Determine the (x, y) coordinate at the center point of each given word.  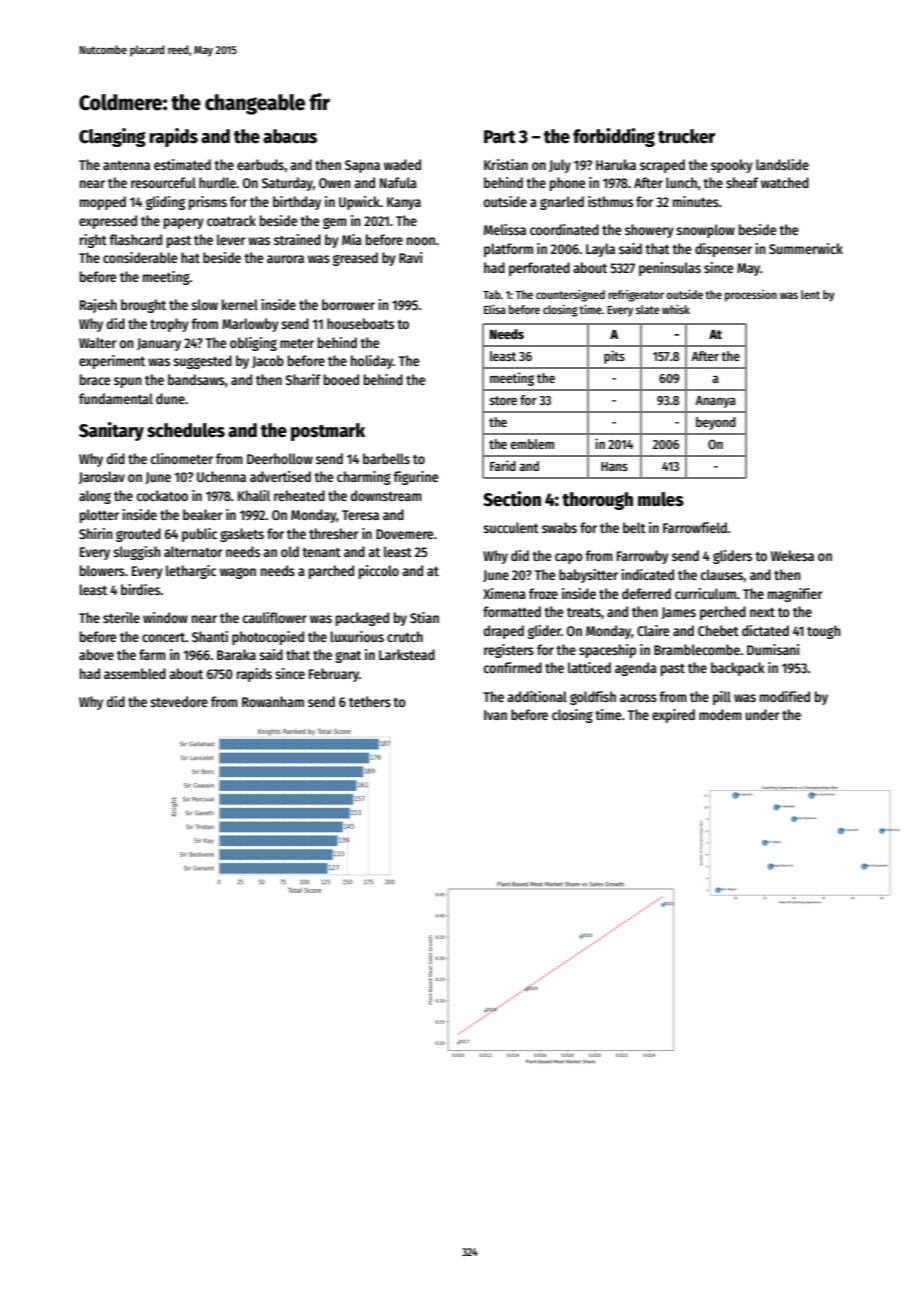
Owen (335, 183)
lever (231, 239)
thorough (597, 501)
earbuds (260, 164)
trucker (687, 136)
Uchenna (221, 476)
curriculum (705, 593)
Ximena (504, 593)
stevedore (179, 701)
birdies (140, 589)
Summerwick (806, 248)
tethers (370, 701)
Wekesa (792, 555)
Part (500, 137)
